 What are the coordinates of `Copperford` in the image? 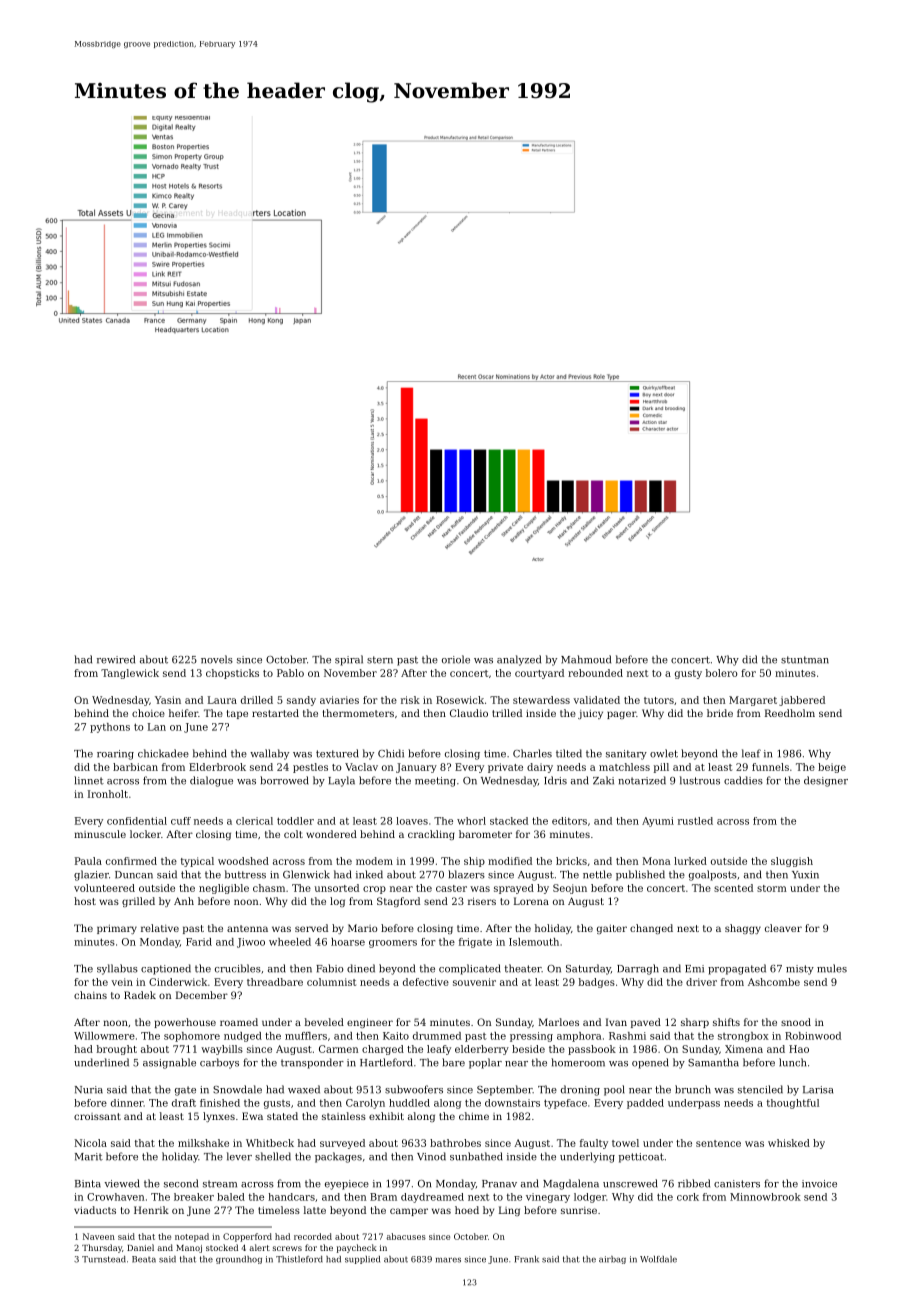 It's located at (247, 1237).
